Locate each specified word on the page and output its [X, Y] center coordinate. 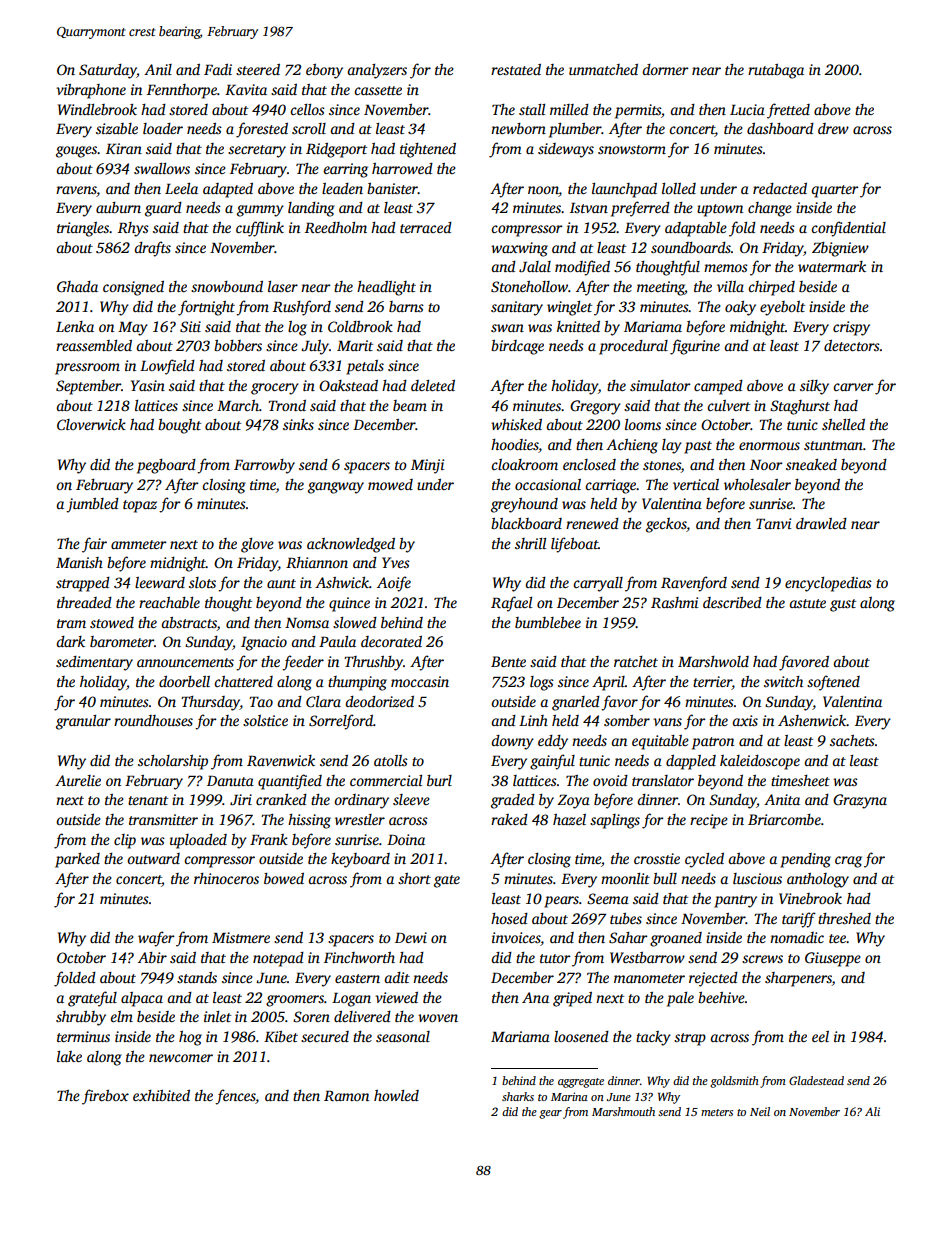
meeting [661, 288]
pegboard [166, 466]
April [608, 683]
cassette [378, 90]
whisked [516, 424]
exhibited [161, 1095]
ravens [76, 190]
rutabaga [776, 71]
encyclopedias [828, 584]
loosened [581, 1036]
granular [83, 722]
